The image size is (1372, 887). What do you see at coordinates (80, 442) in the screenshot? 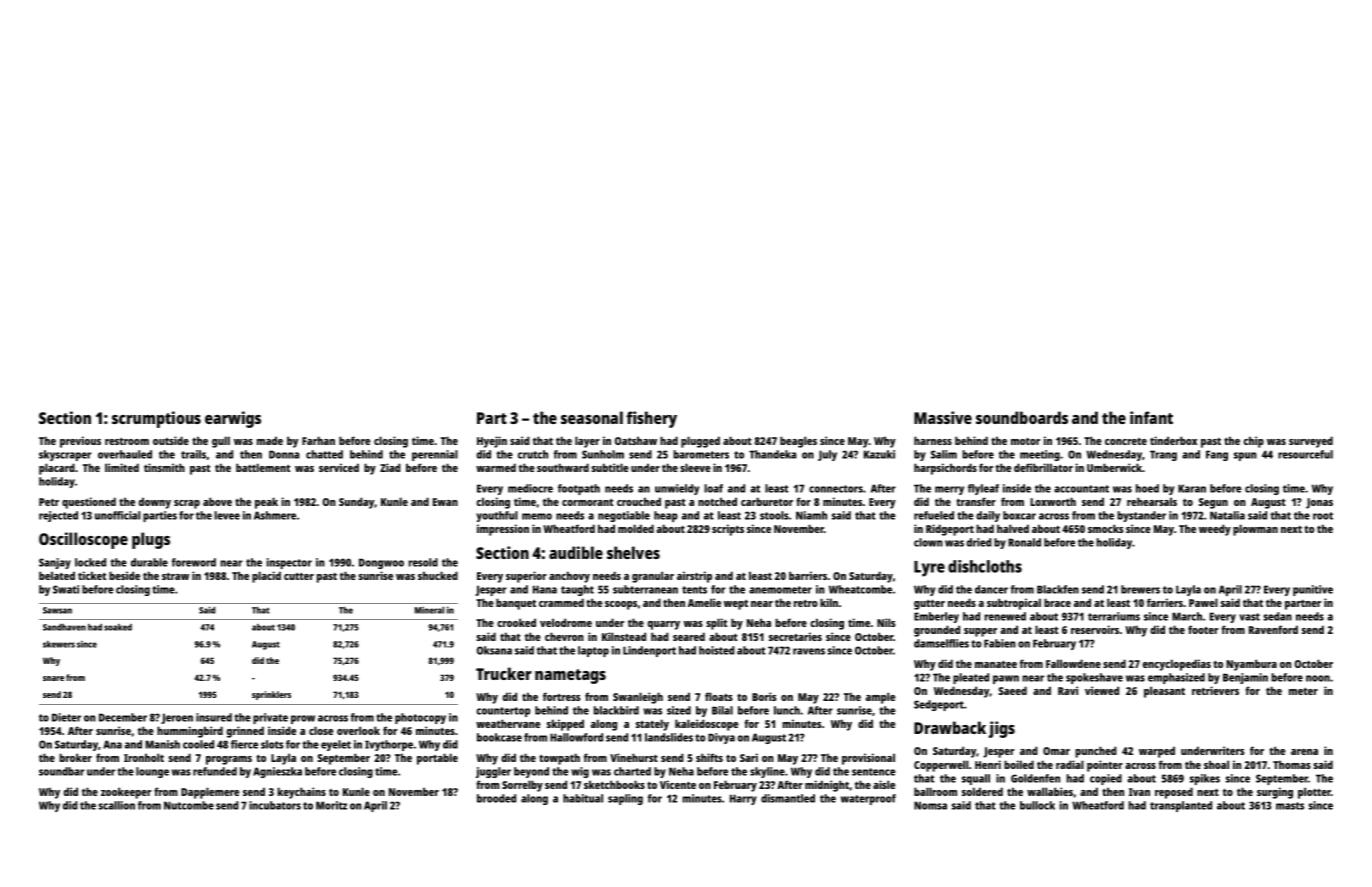
I see `previous` at bounding box center [80, 442].
